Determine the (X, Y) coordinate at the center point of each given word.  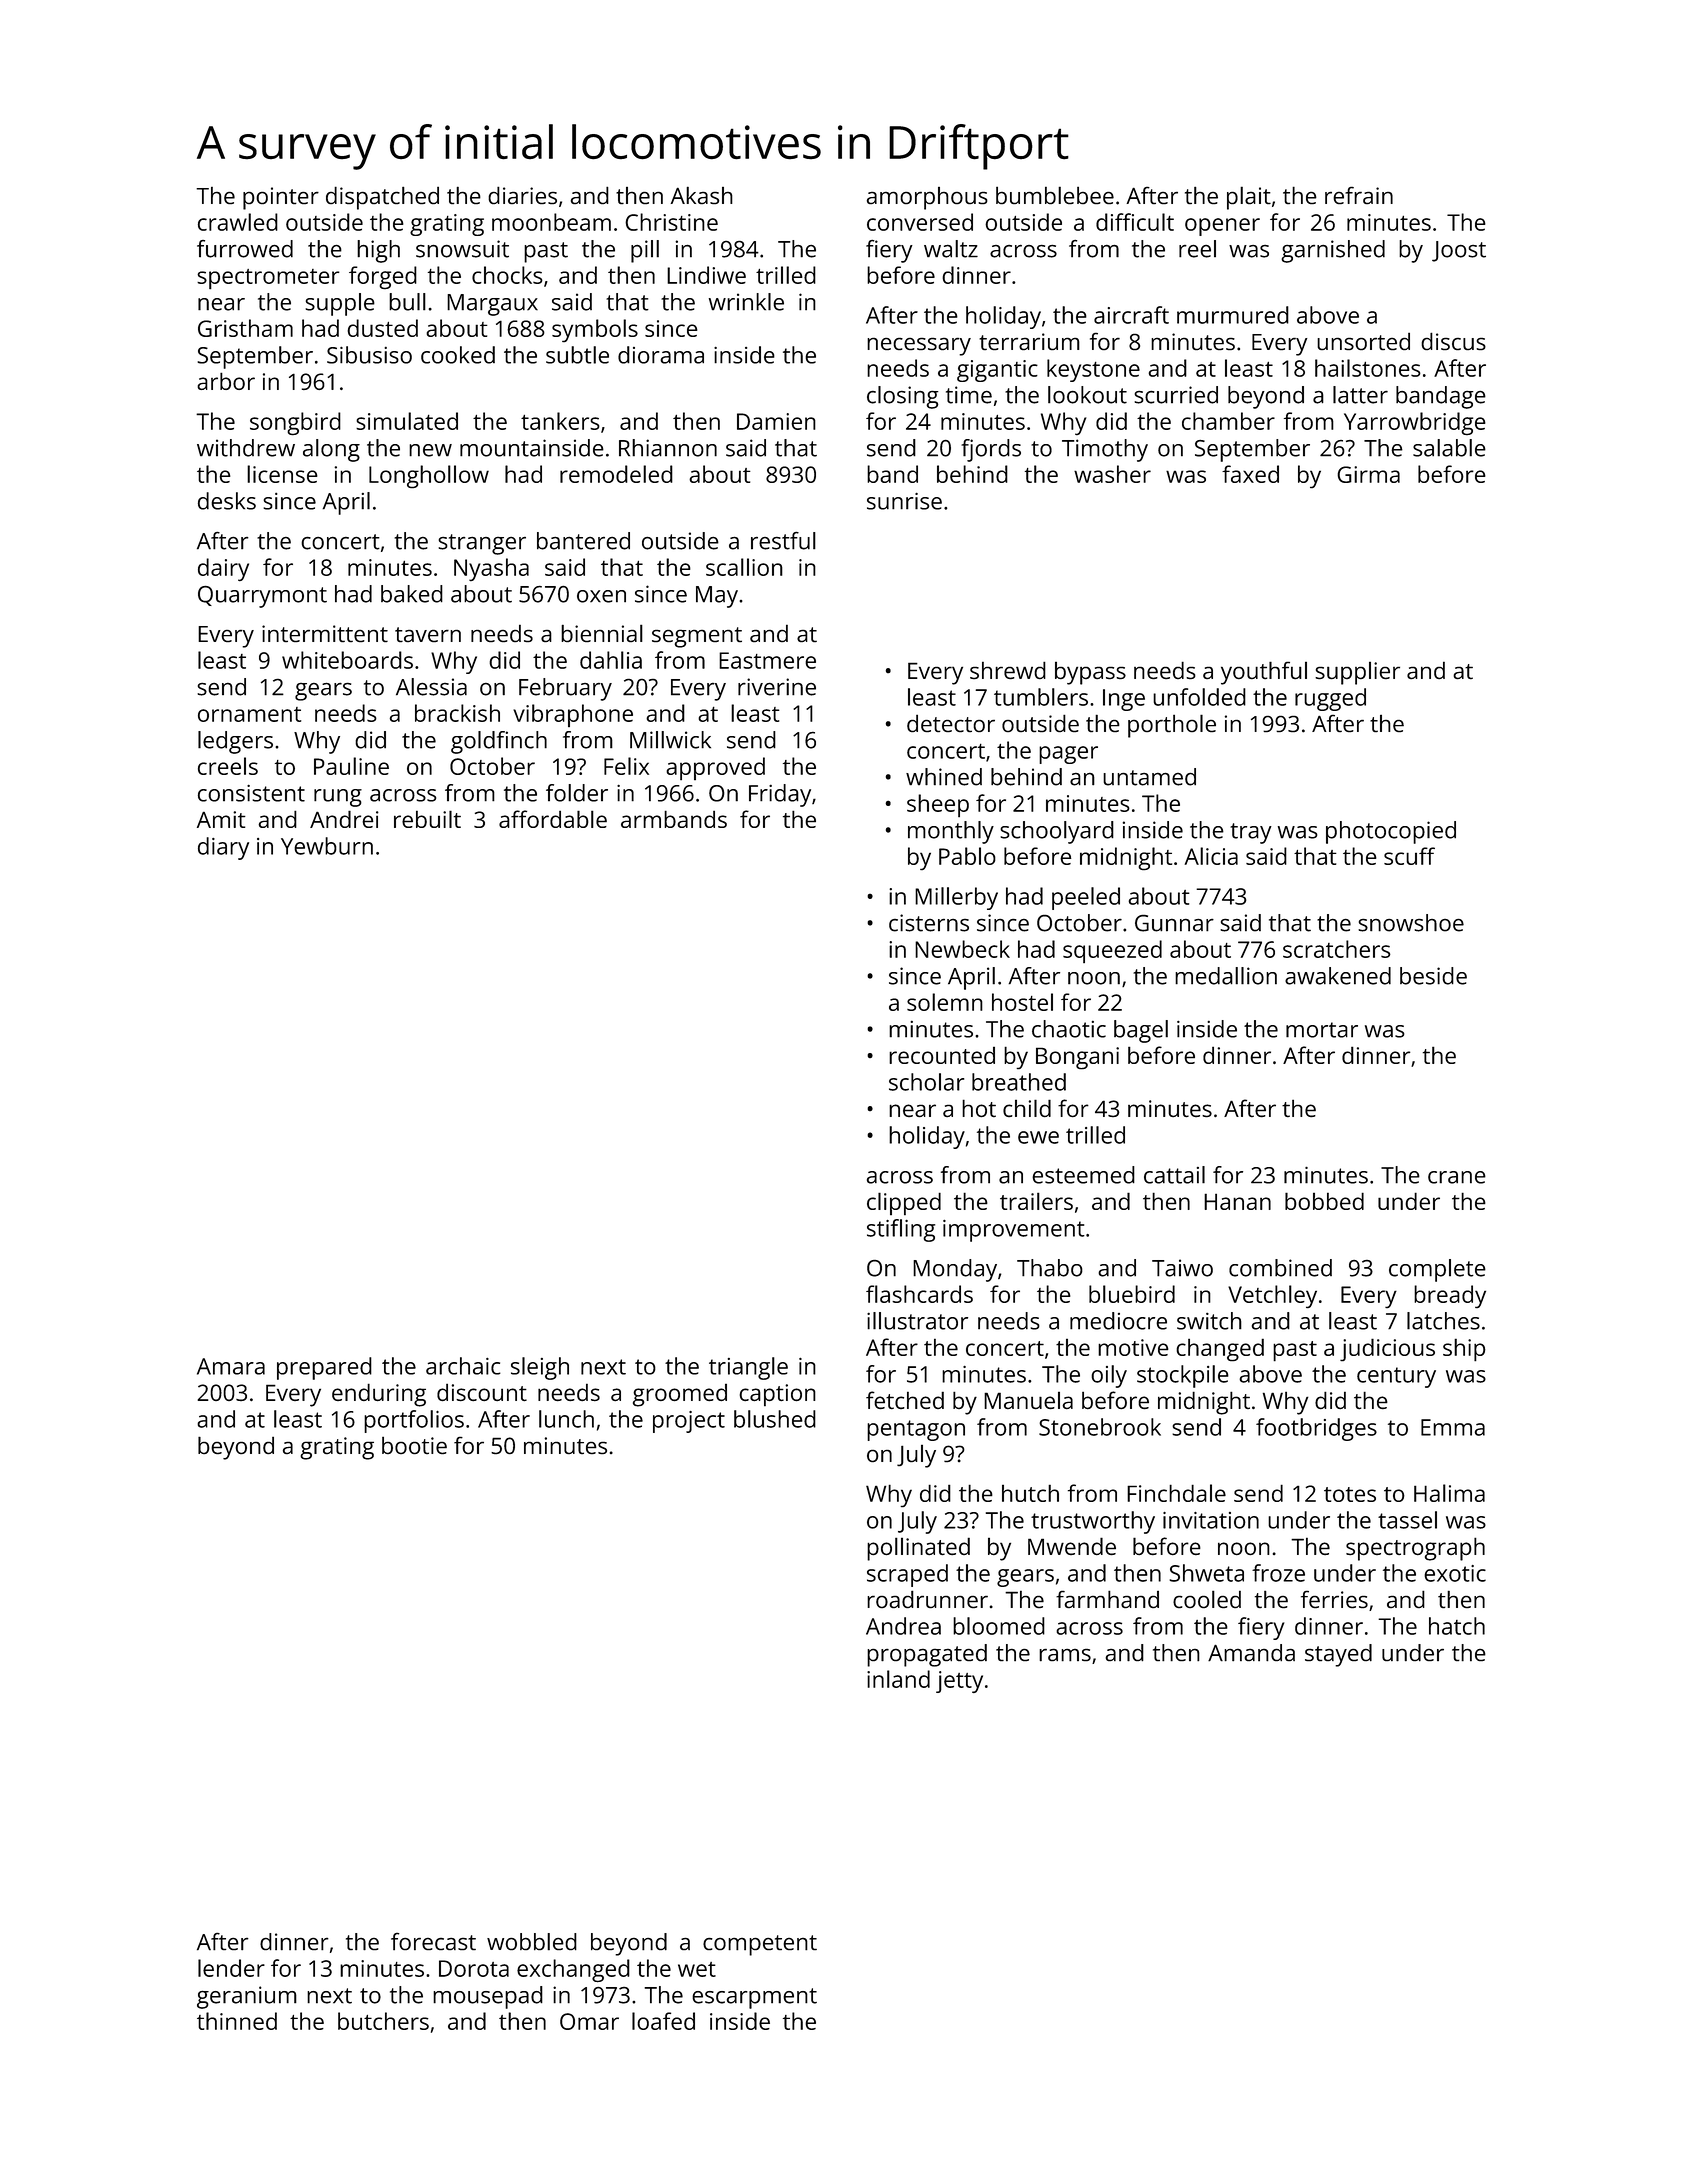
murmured (1233, 315)
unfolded (1199, 697)
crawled (238, 222)
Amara (231, 1366)
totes (1350, 1494)
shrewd (1008, 670)
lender (231, 1968)
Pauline (351, 766)
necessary (919, 347)
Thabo (1050, 1268)
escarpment (754, 1998)
